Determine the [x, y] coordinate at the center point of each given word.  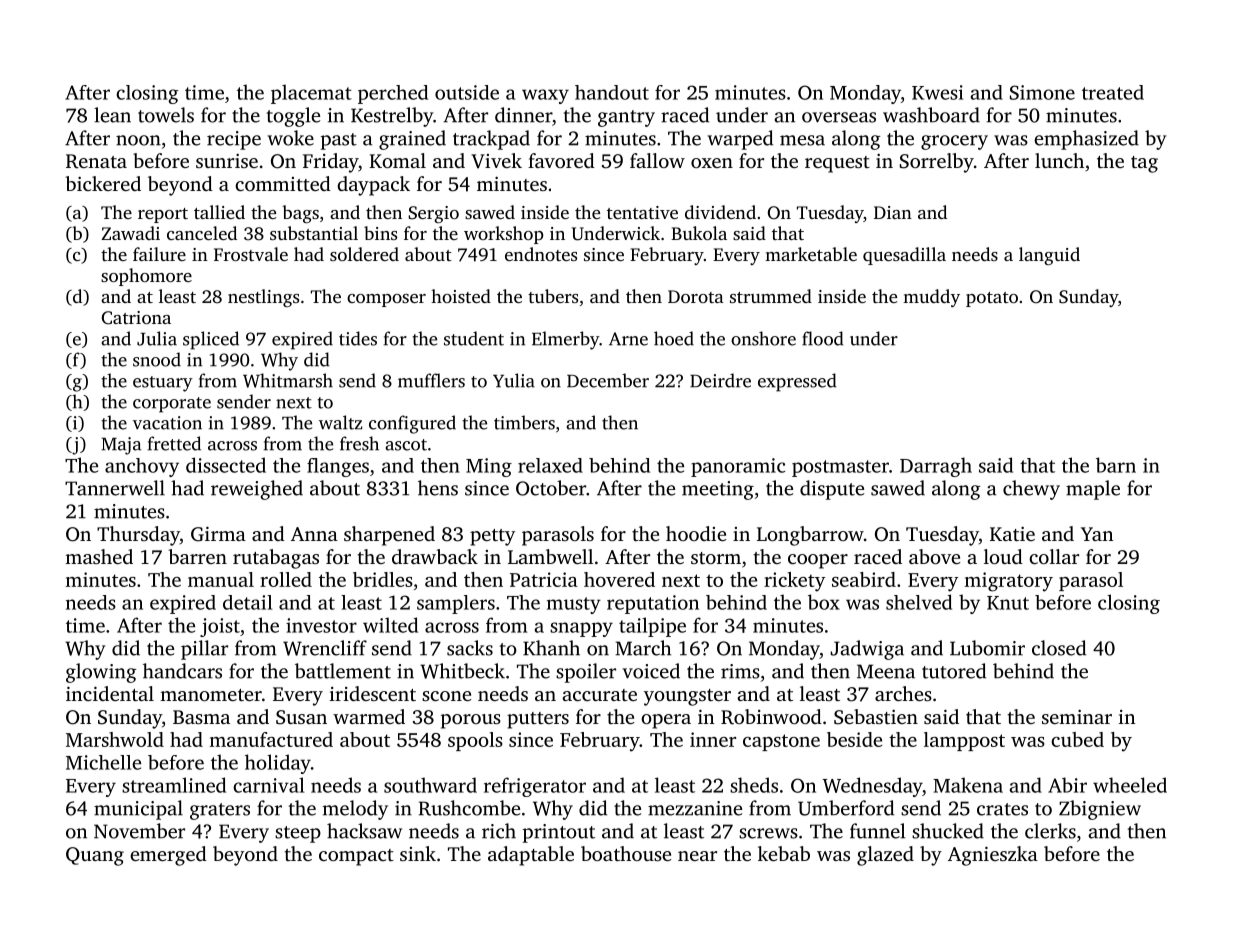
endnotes [541, 254]
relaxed [550, 465]
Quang [95, 856]
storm [716, 558]
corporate [172, 405]
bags [300, 214]
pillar [204, 650]
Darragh [936, 467]
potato [992, 299]
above [934, 556]
